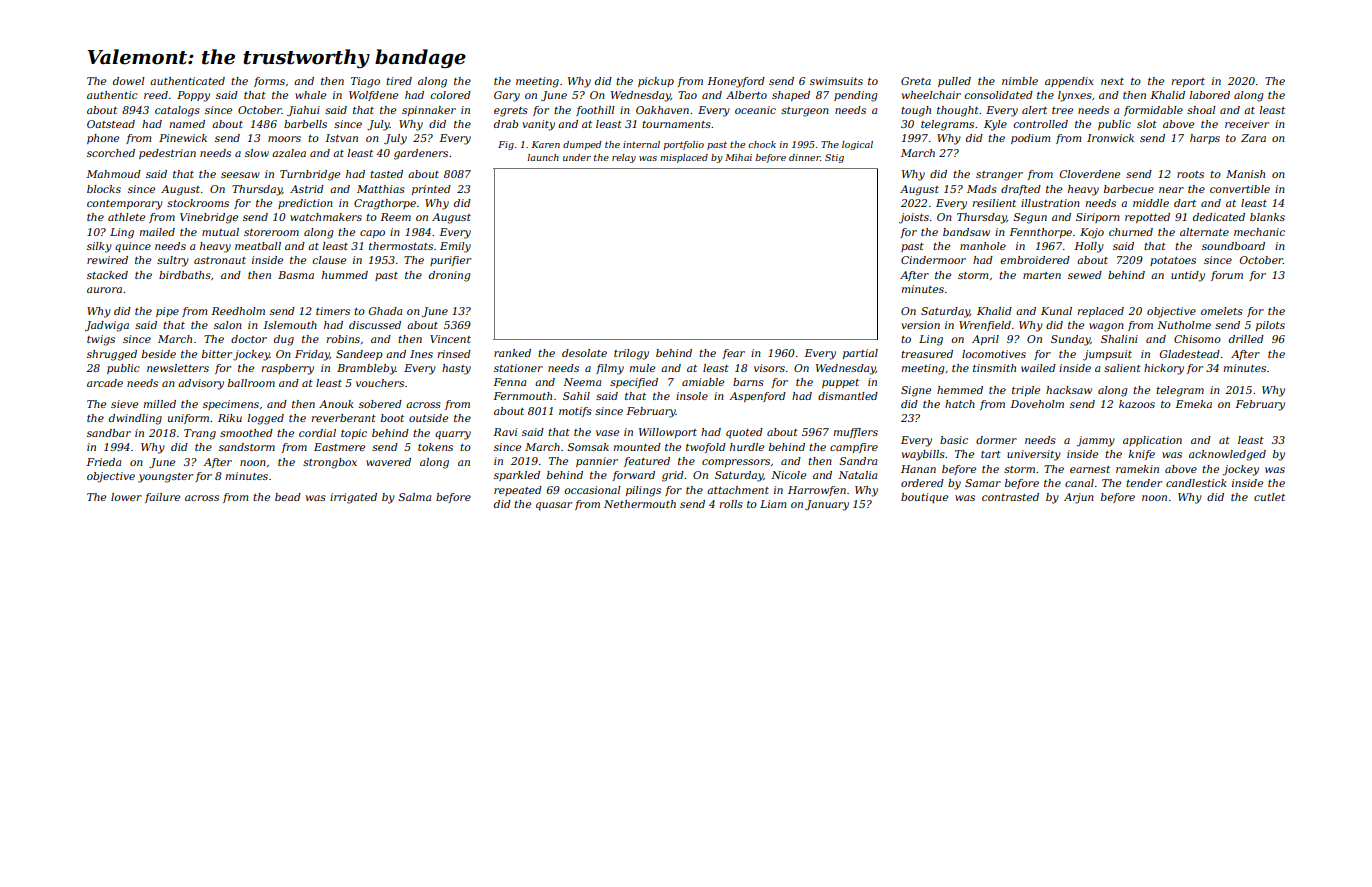  What do you see at coordinates (791, 96) in the screenshot?
I see `shaped` at bounding box center [791, 96].
